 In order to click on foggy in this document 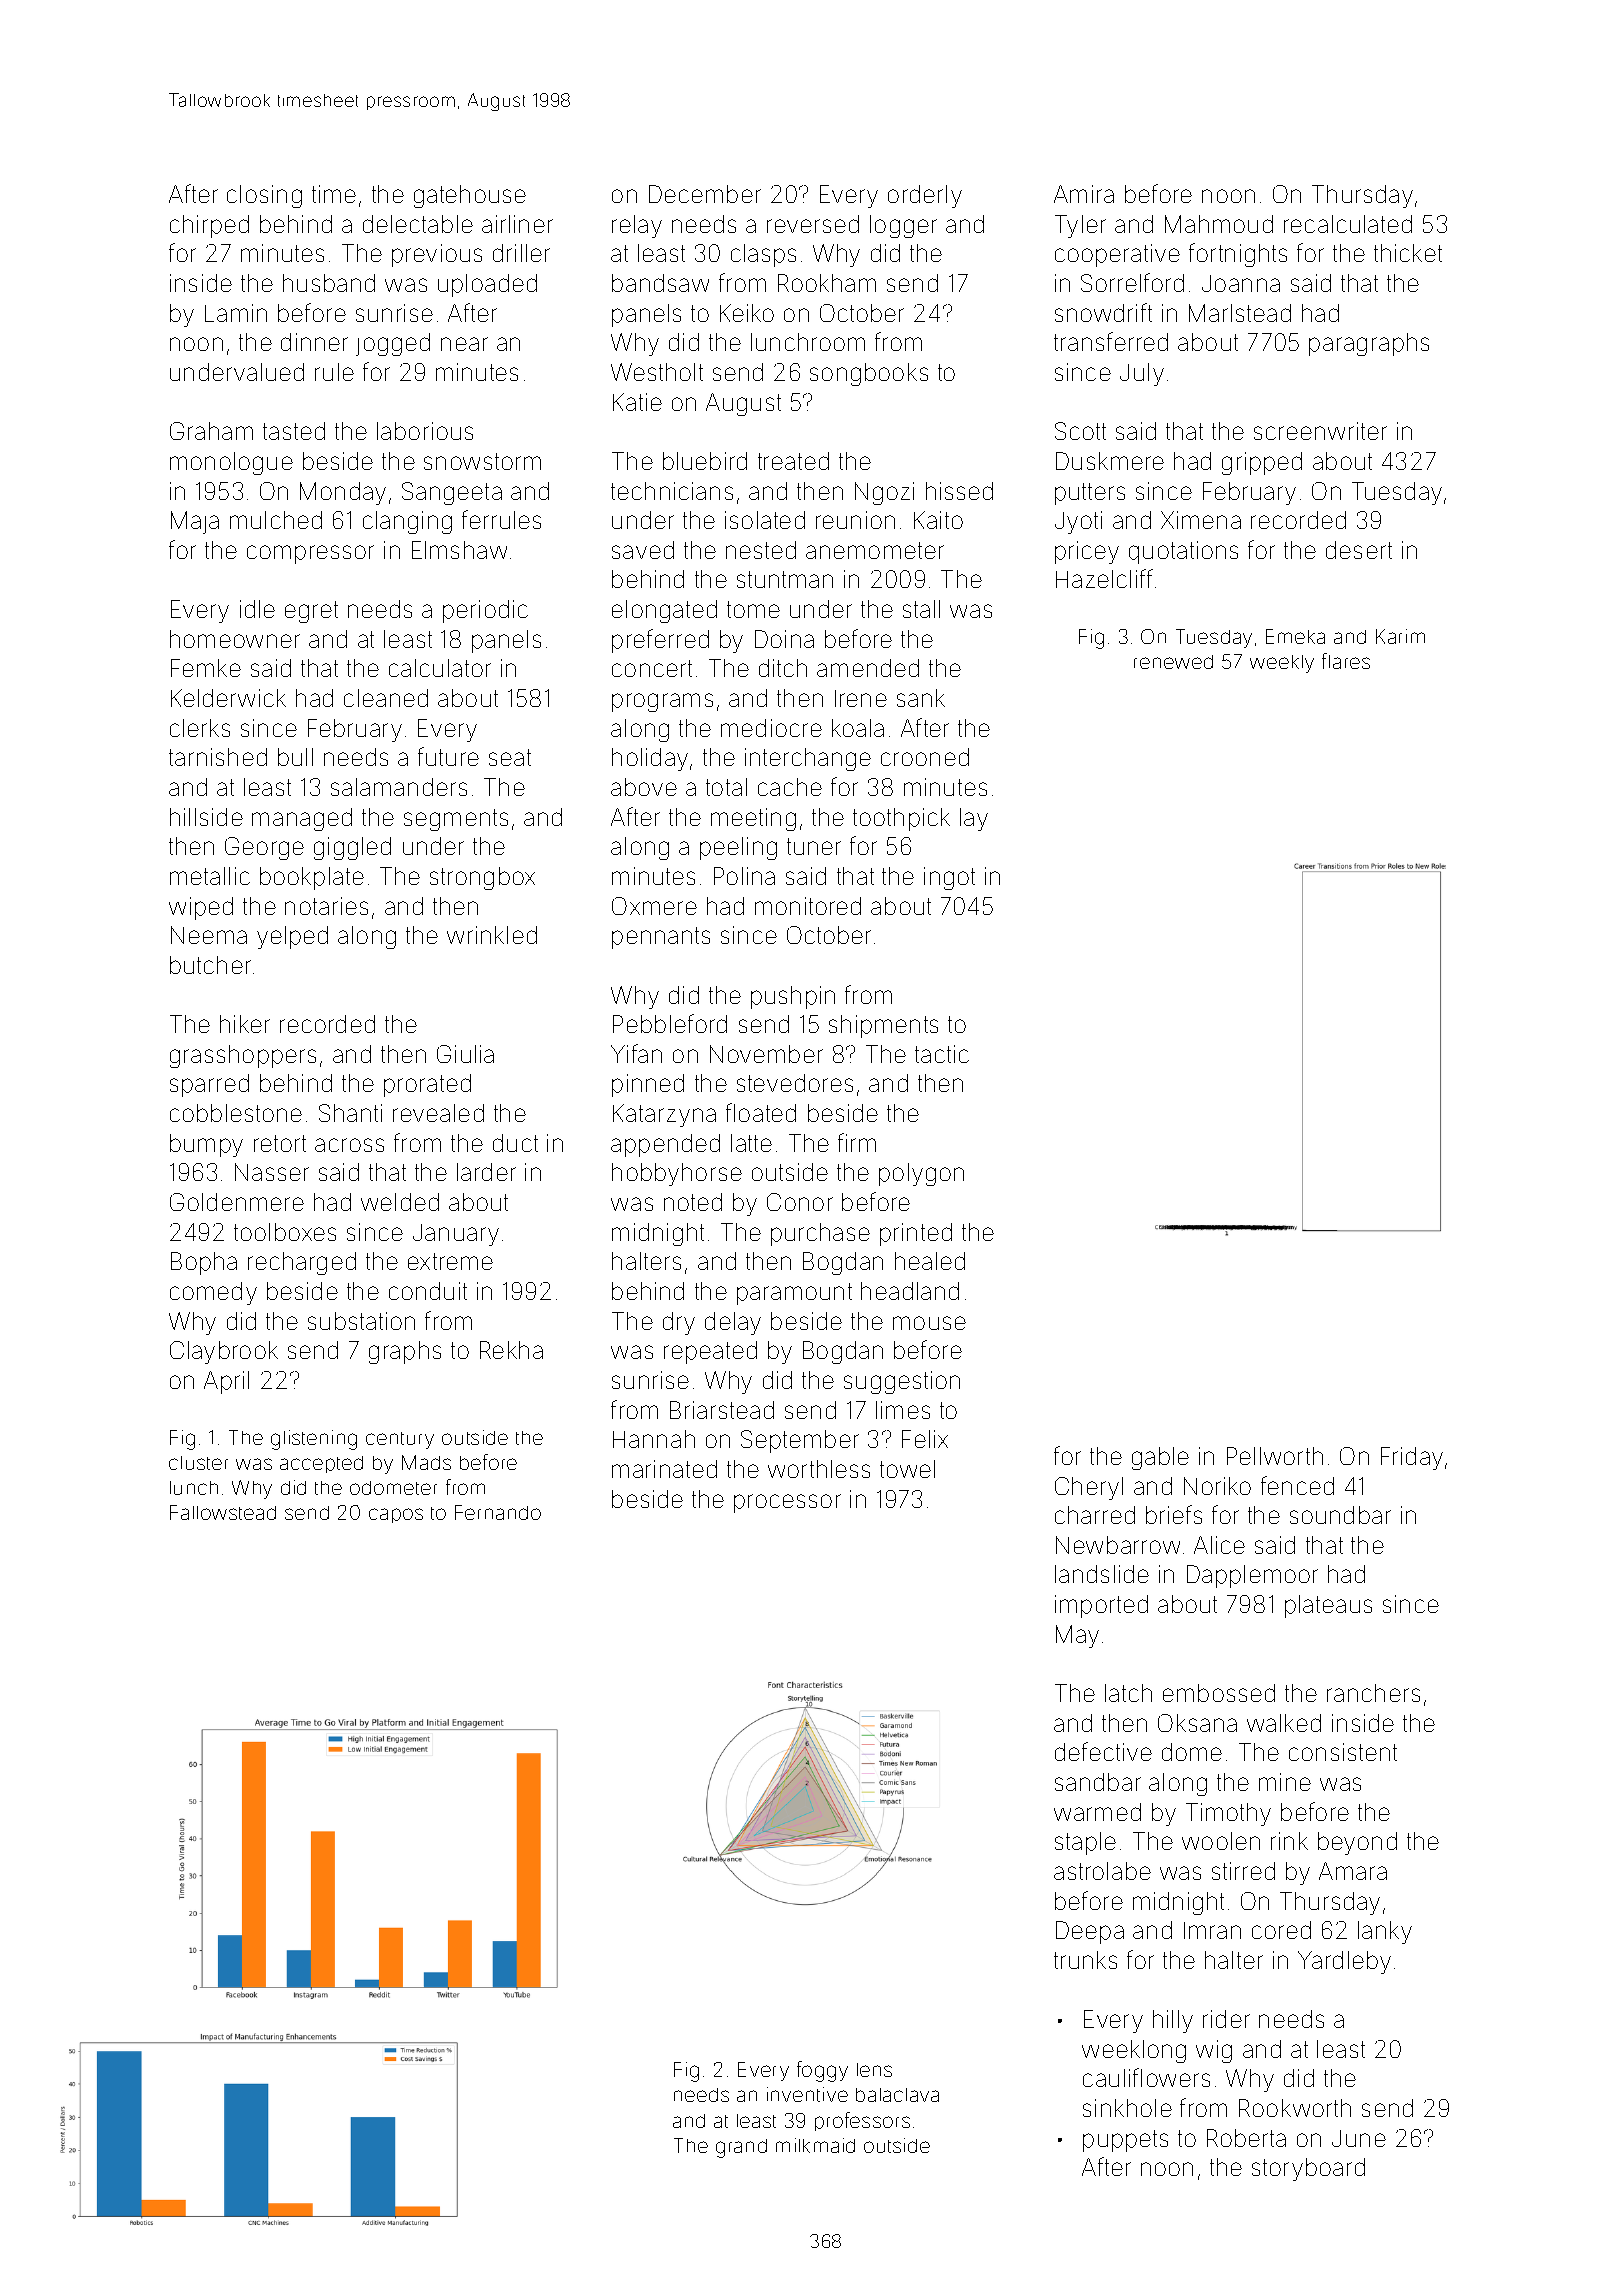, I will do `click(822, 2071)`.
